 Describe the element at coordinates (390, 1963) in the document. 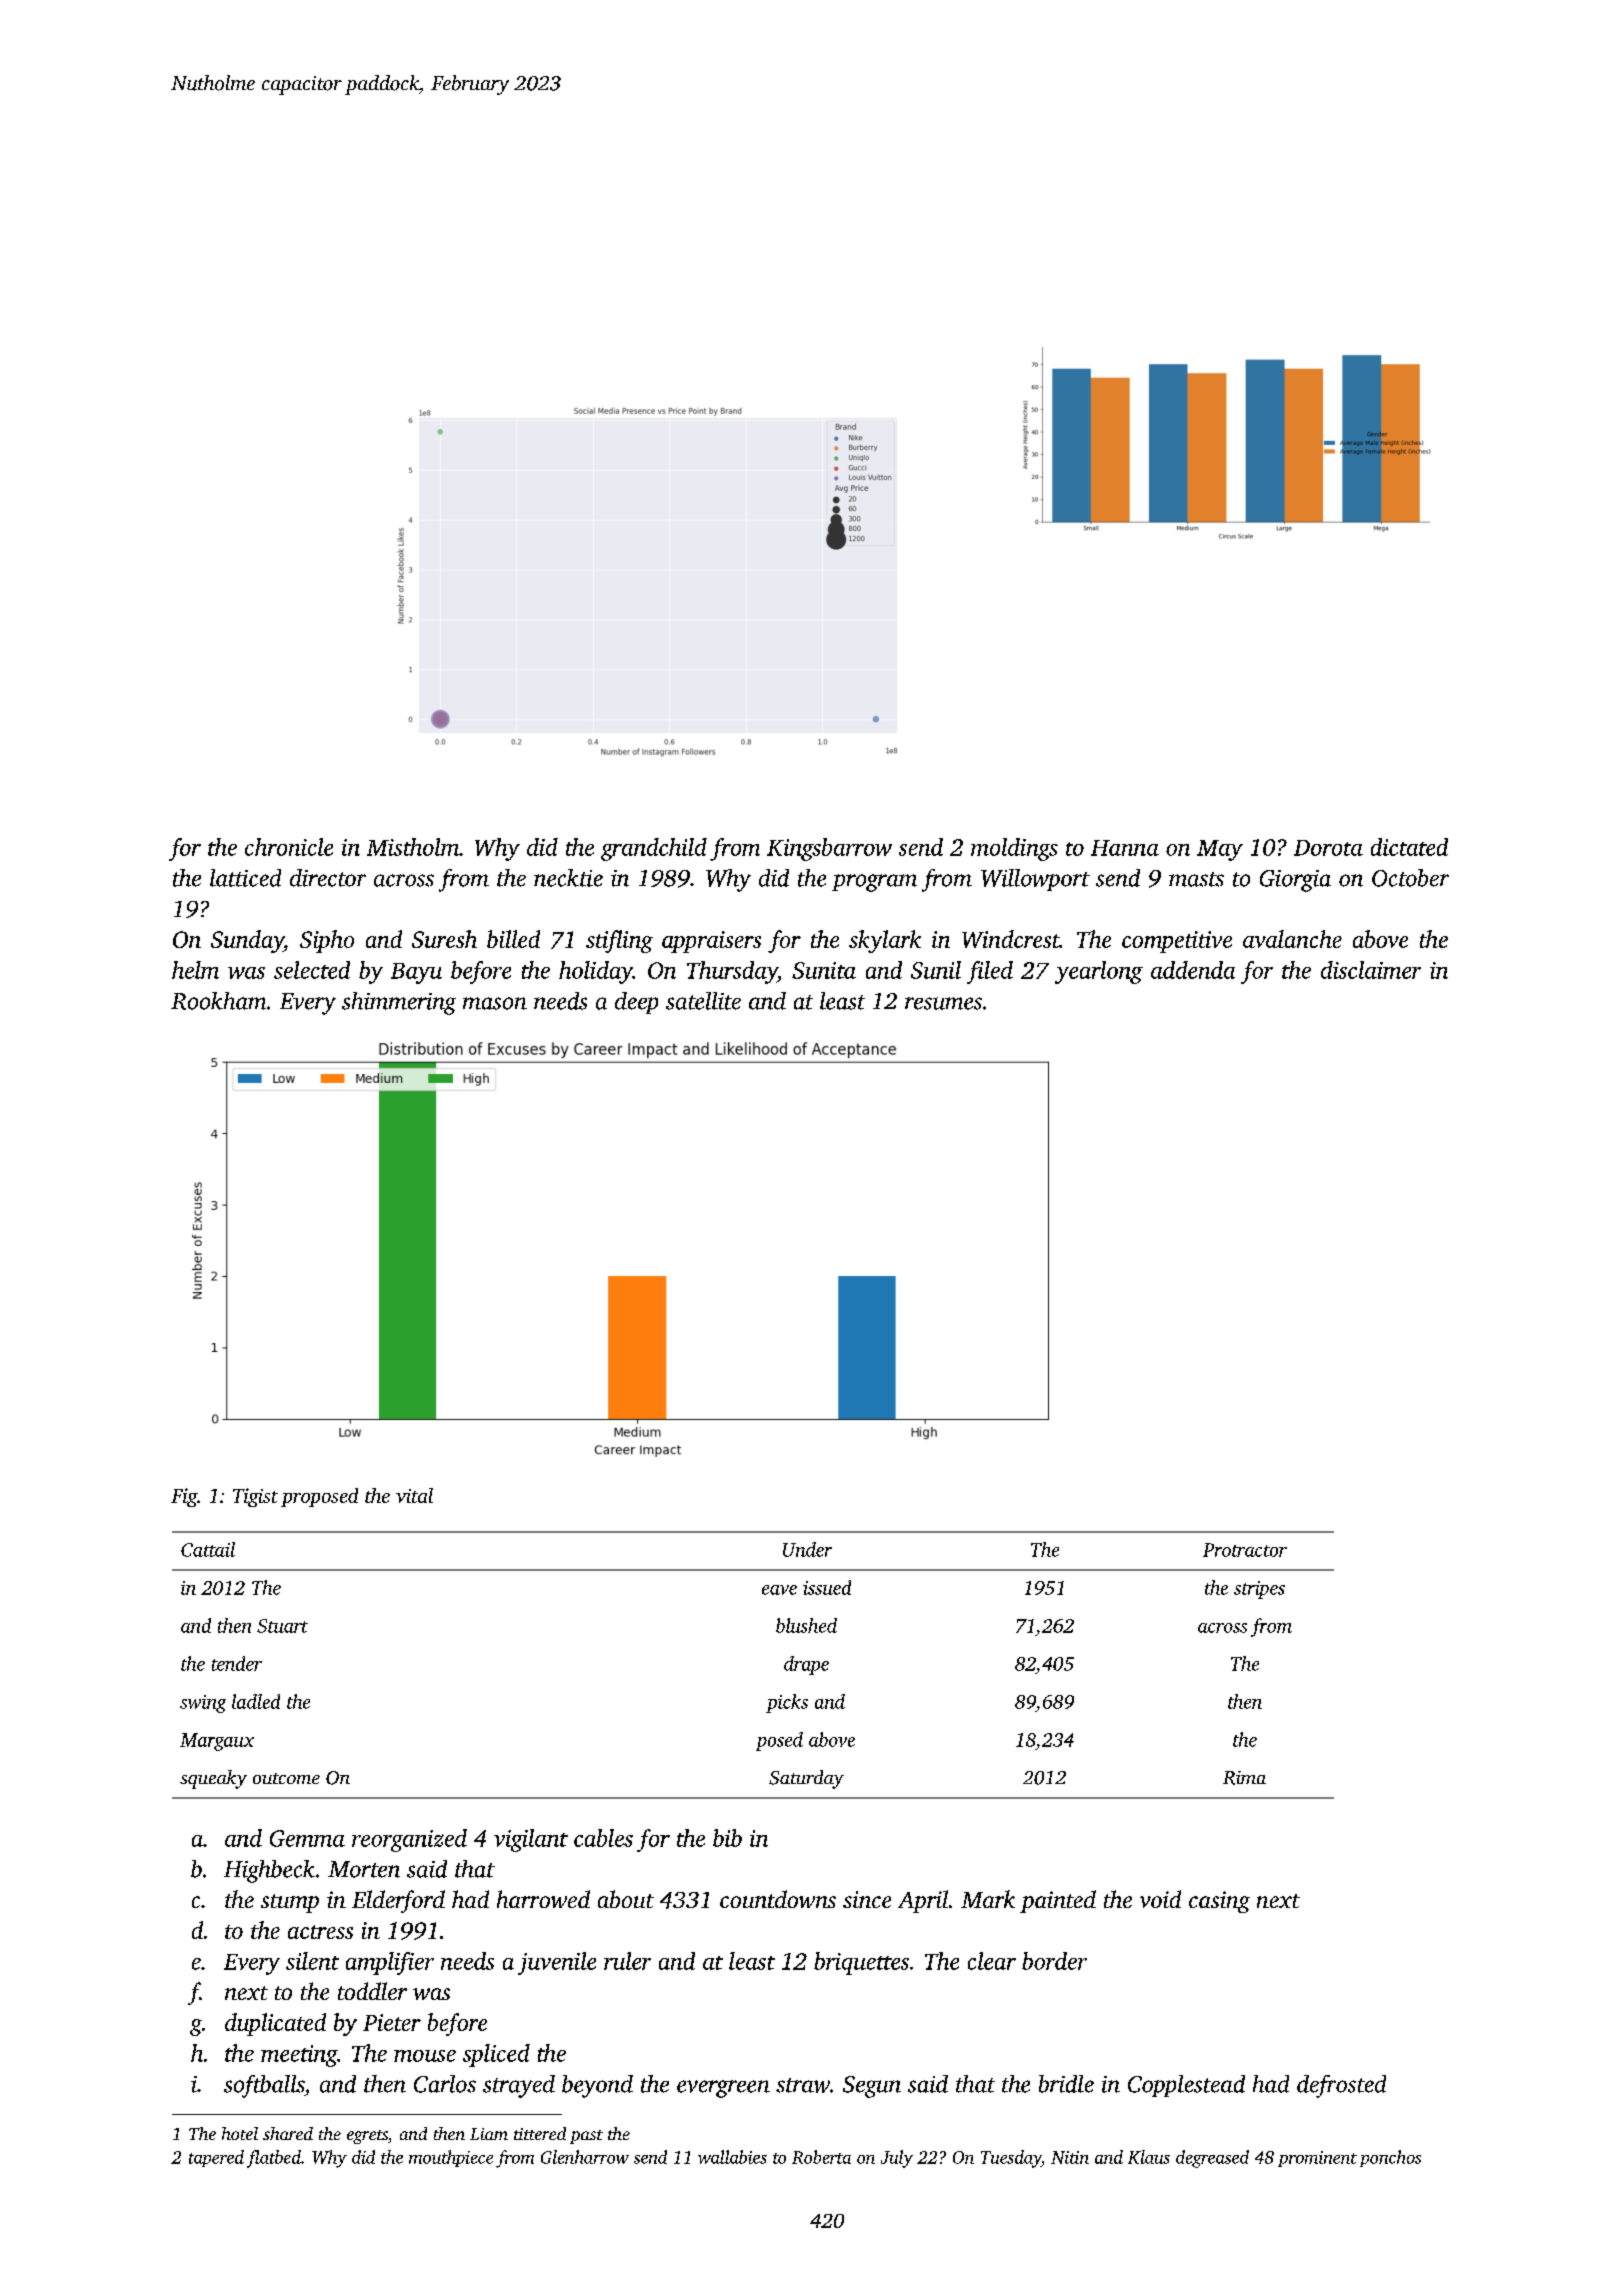

I see `amplifier` at that location.
